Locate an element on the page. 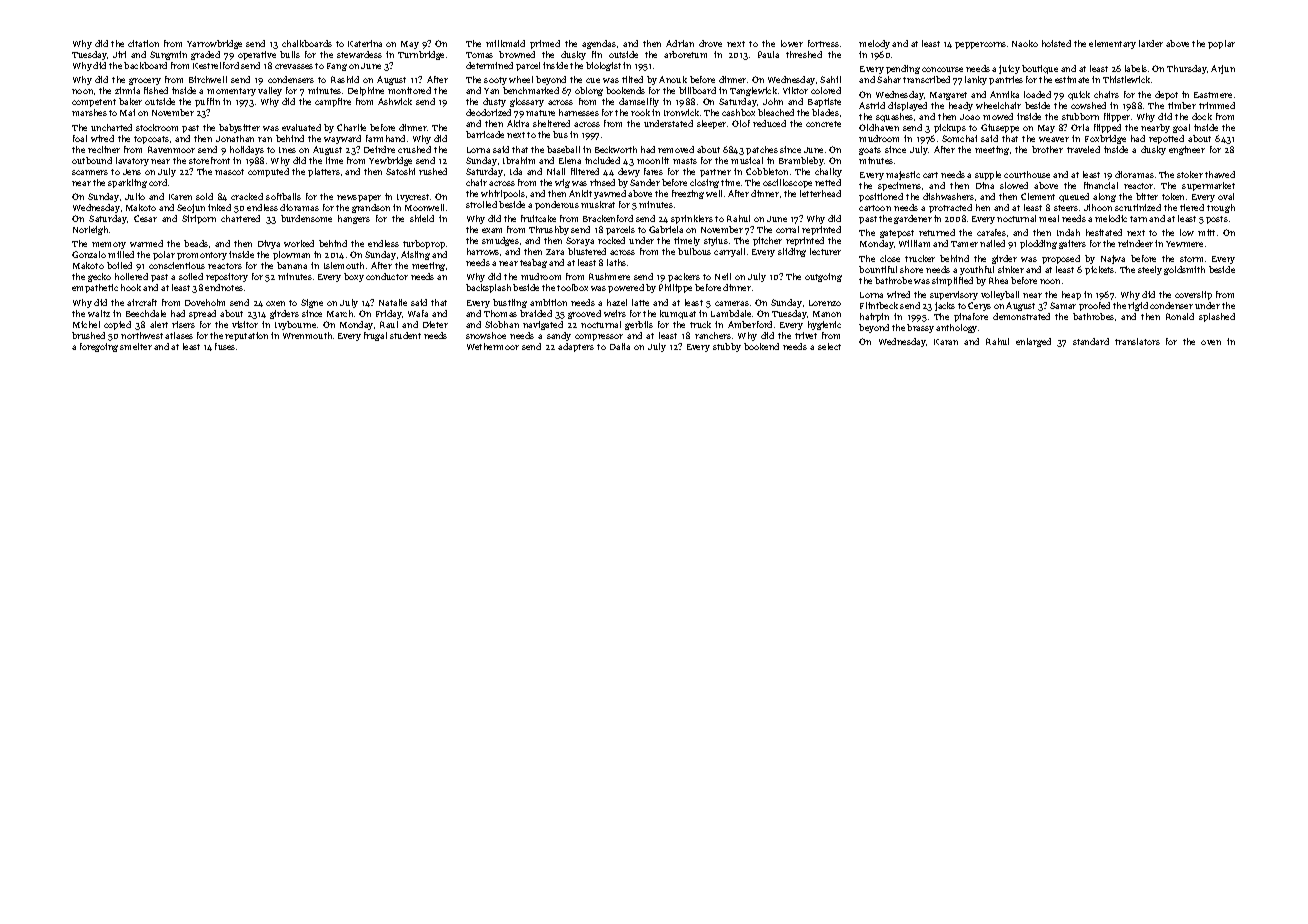  larder is located at coordinates (1151, 43).
